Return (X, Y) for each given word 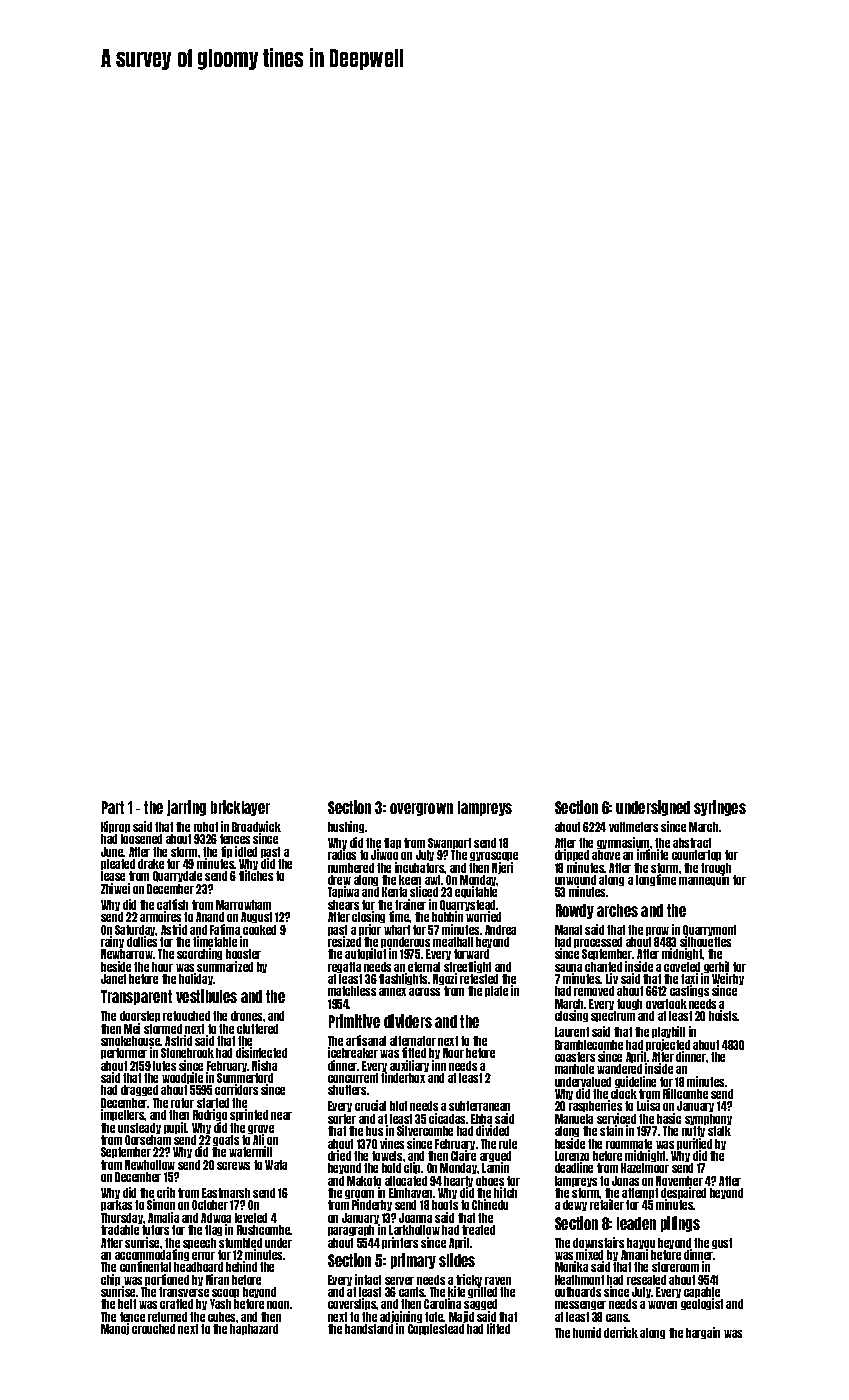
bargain (703, 1333)
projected (668, 1045)
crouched (153, 1329)
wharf (397, 930)
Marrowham (243, 905)
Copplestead (436, 1329)
